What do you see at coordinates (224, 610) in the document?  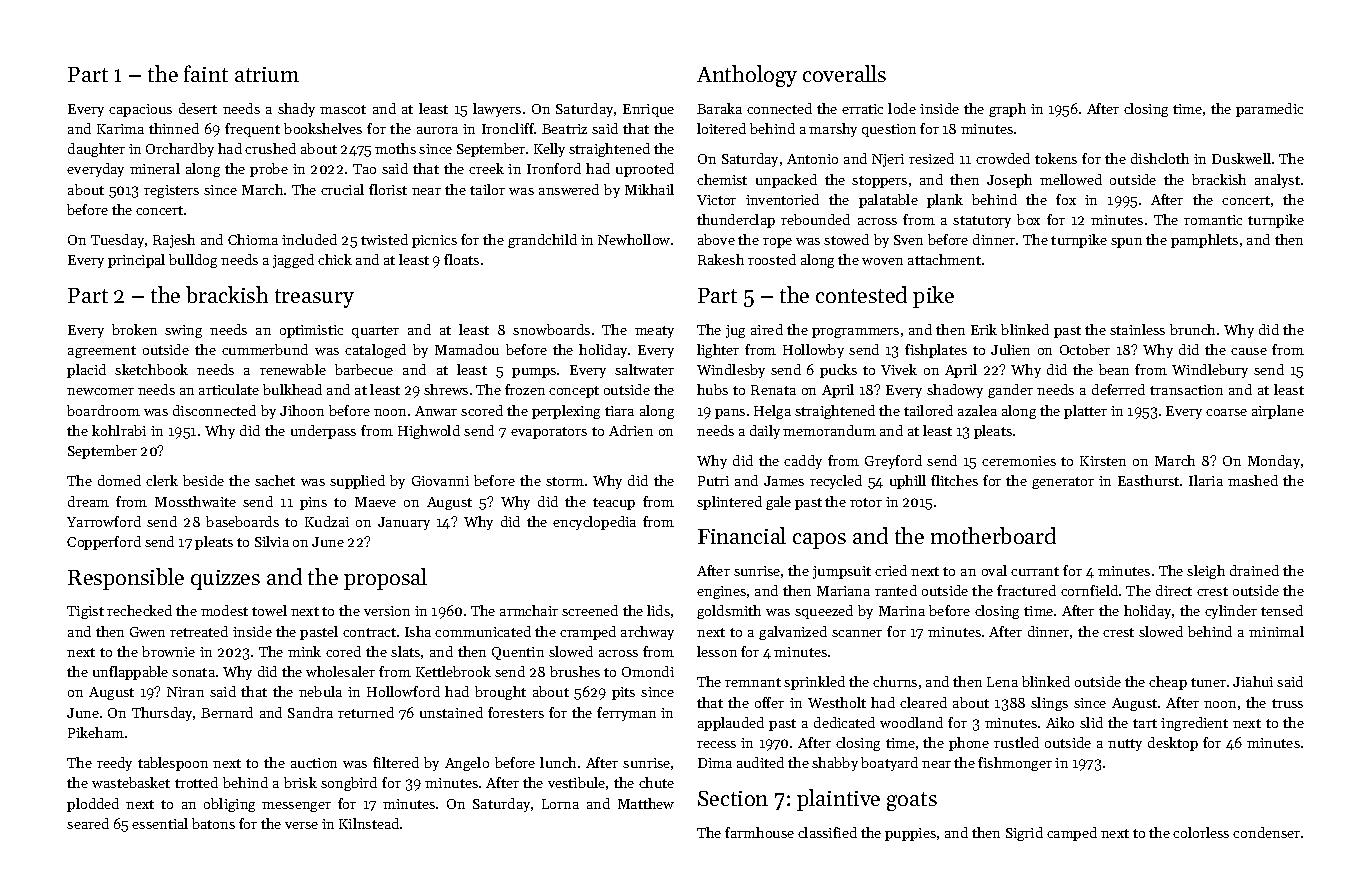 I see `modest` at bounding box center [224, 610].
